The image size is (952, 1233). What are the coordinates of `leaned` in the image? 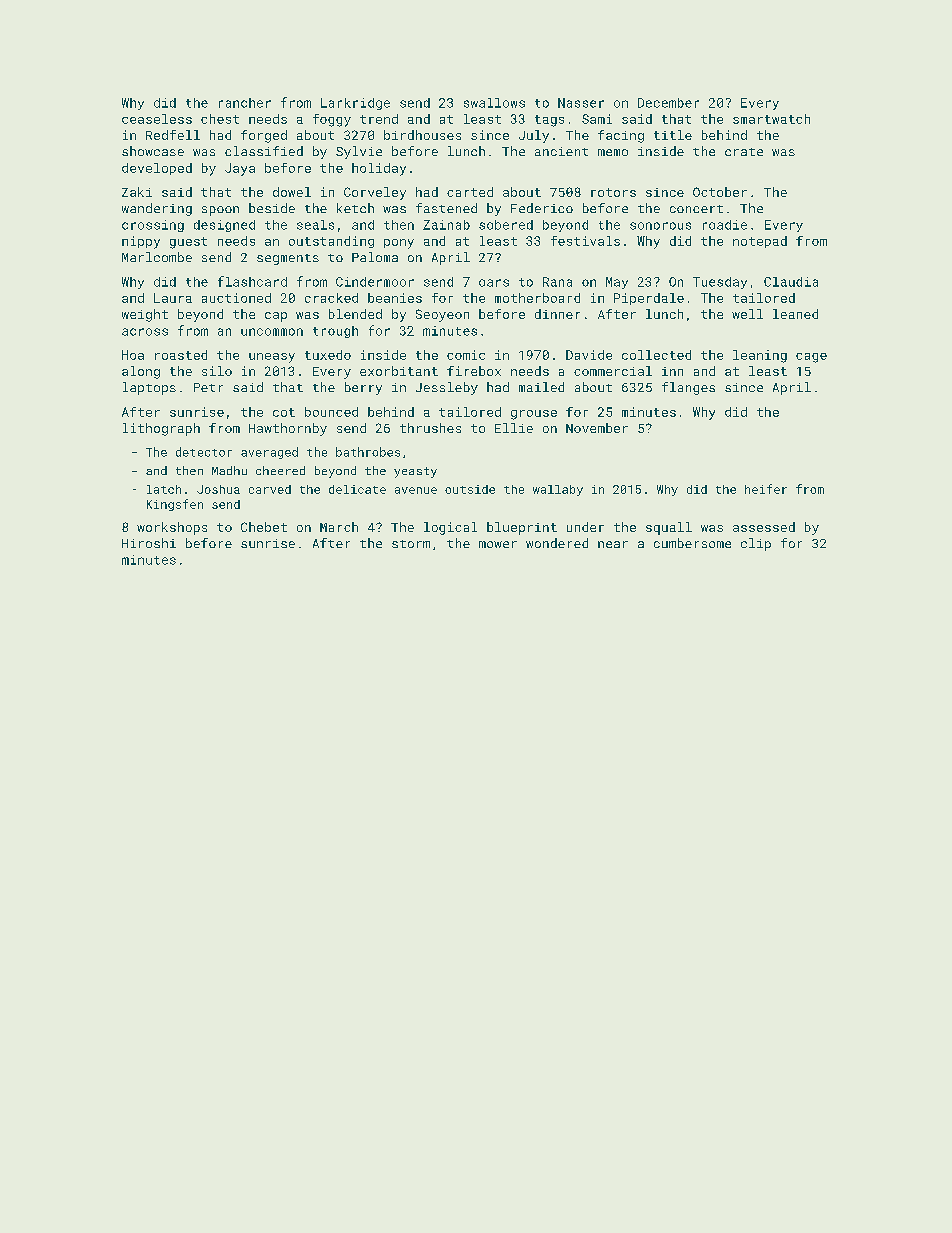 It's located at (795, 314).
